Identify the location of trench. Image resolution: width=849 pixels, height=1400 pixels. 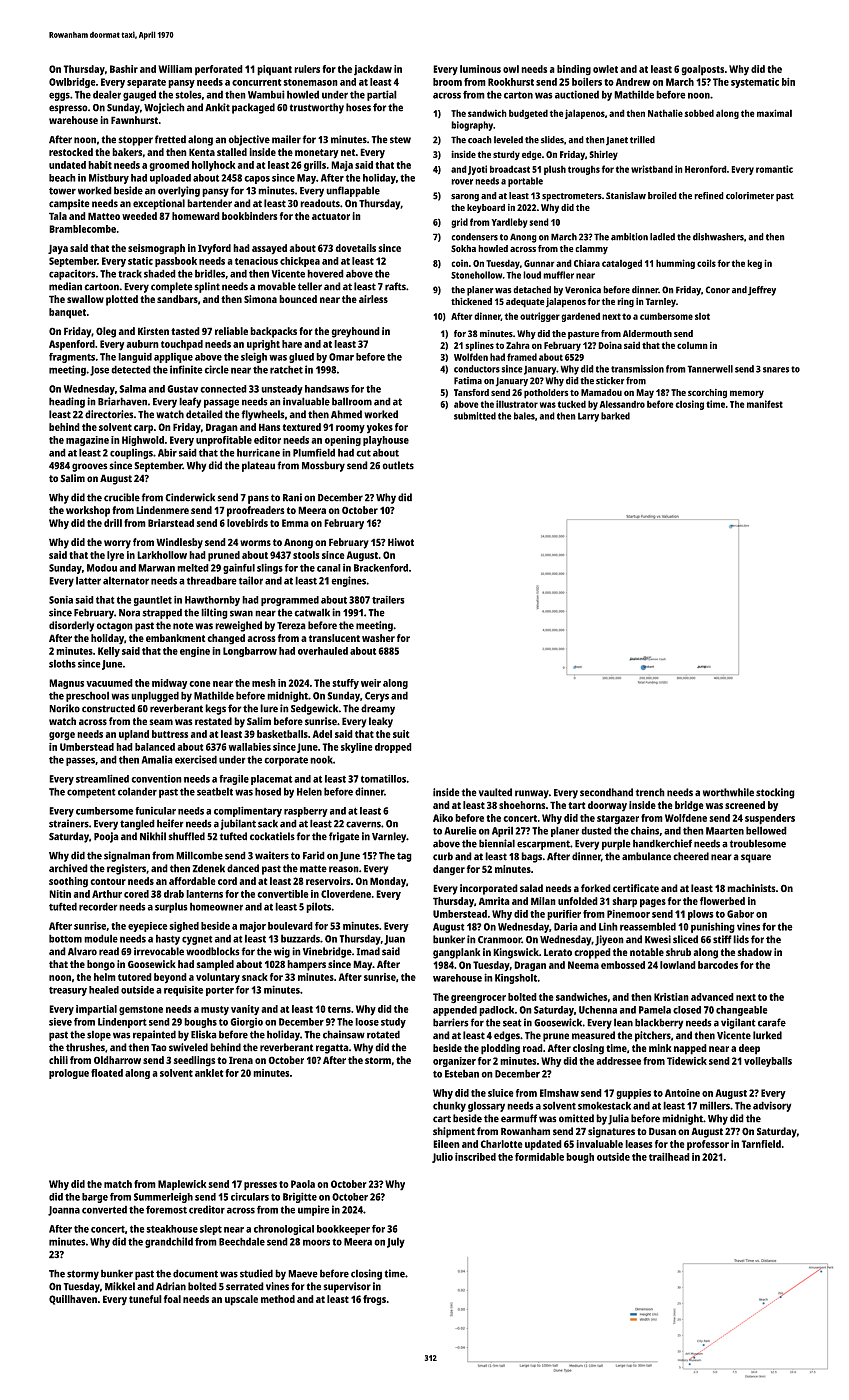
(650, 792).
